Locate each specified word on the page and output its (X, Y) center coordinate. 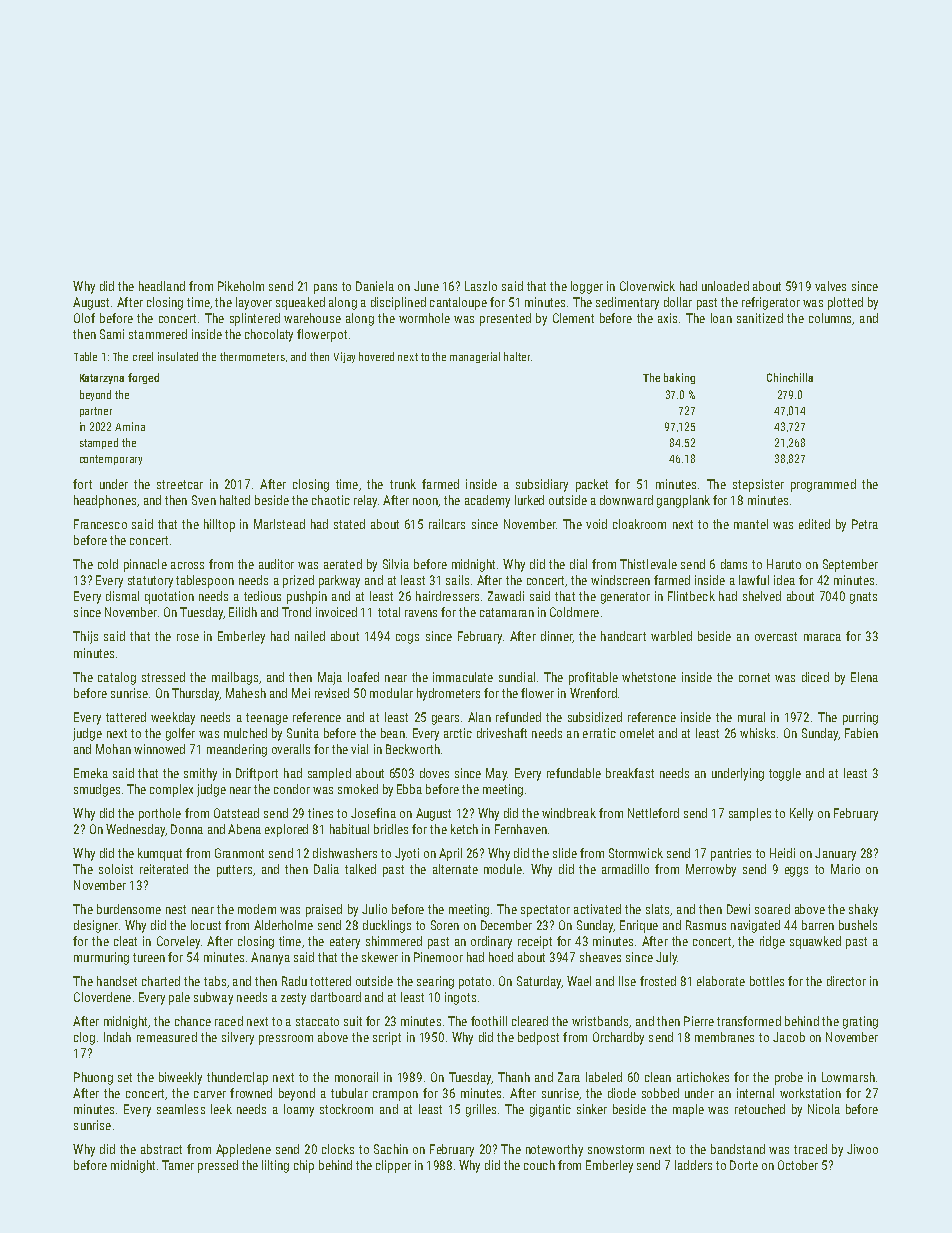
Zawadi (506, 596)
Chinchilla (790, 377)
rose (188, 637)
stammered (158, 334)
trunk (403, 484)
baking (679, 378)
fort (82, 484)
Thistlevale (648, 564)
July (666, 958)
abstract (161, 1149)
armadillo (625, 869)
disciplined (398, 303)
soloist (116, 869)
